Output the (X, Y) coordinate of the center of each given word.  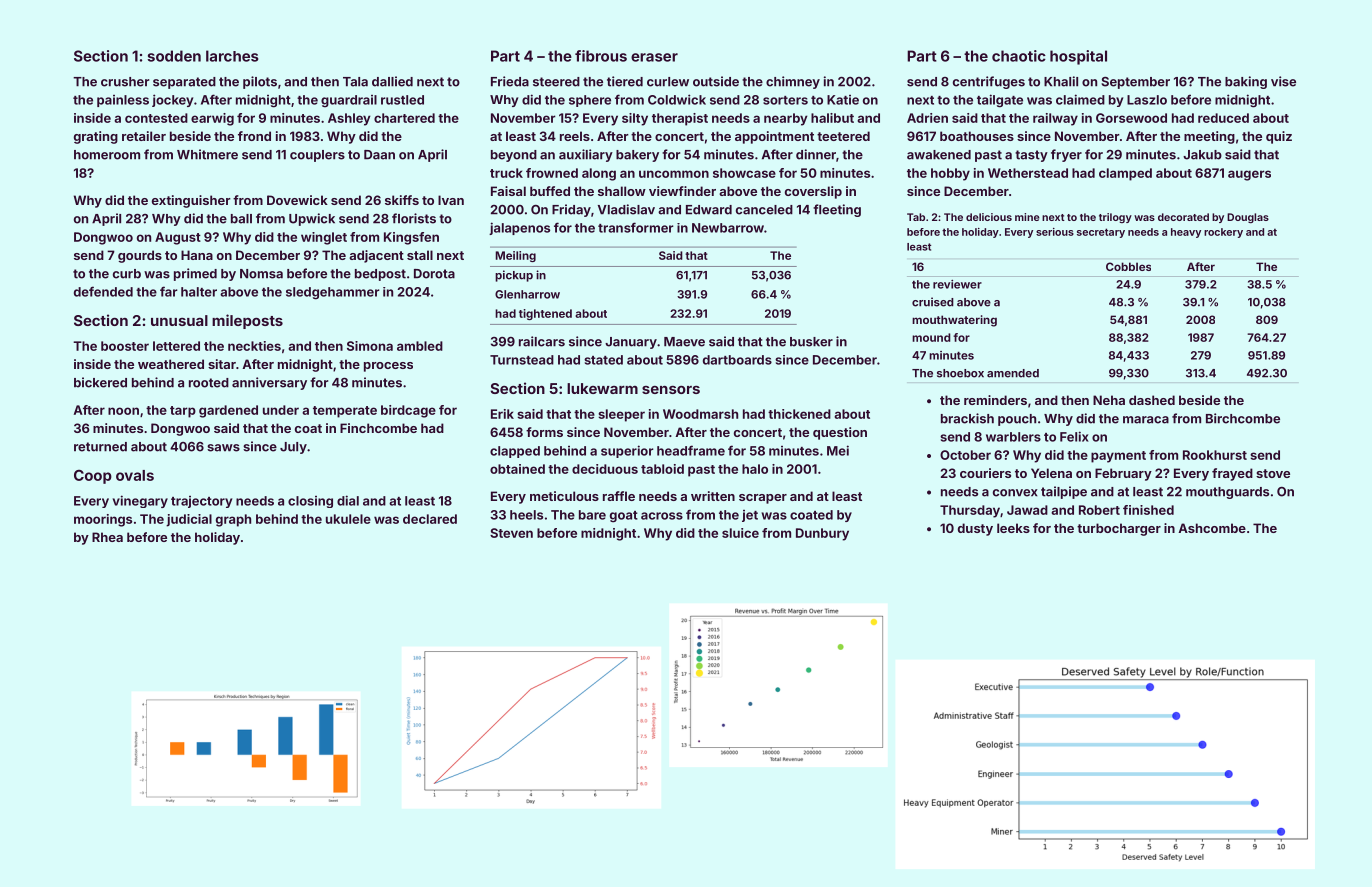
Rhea (107, 537)
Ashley (349, 119)
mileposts (247, 321)
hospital (1078, 57)
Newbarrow (728, 228)
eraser (654, 57)
